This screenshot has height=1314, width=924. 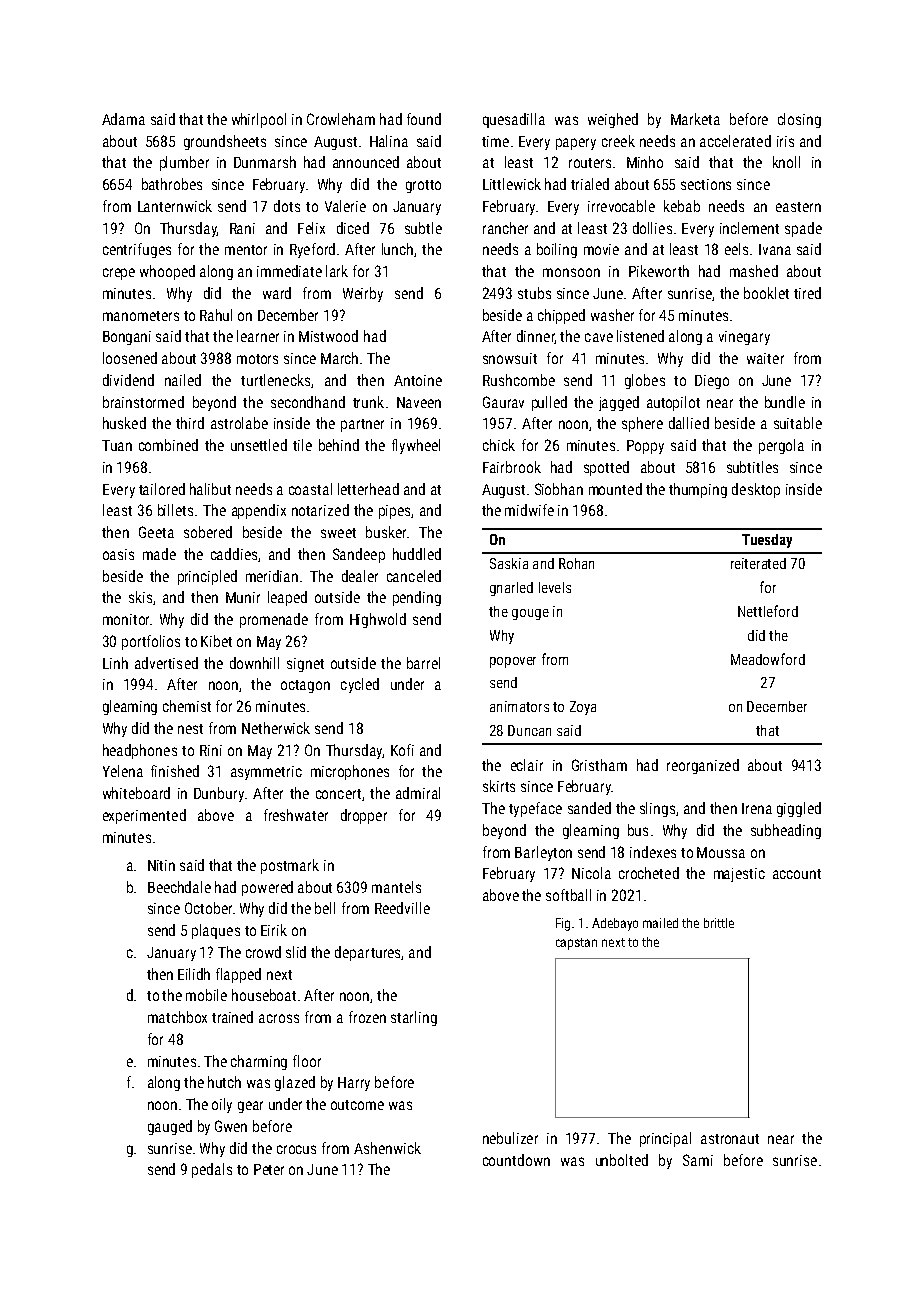 What do you see at coordinates (768, 611) in the screenshot?
I see `Nettleford` at bounding box center [768, 611].
